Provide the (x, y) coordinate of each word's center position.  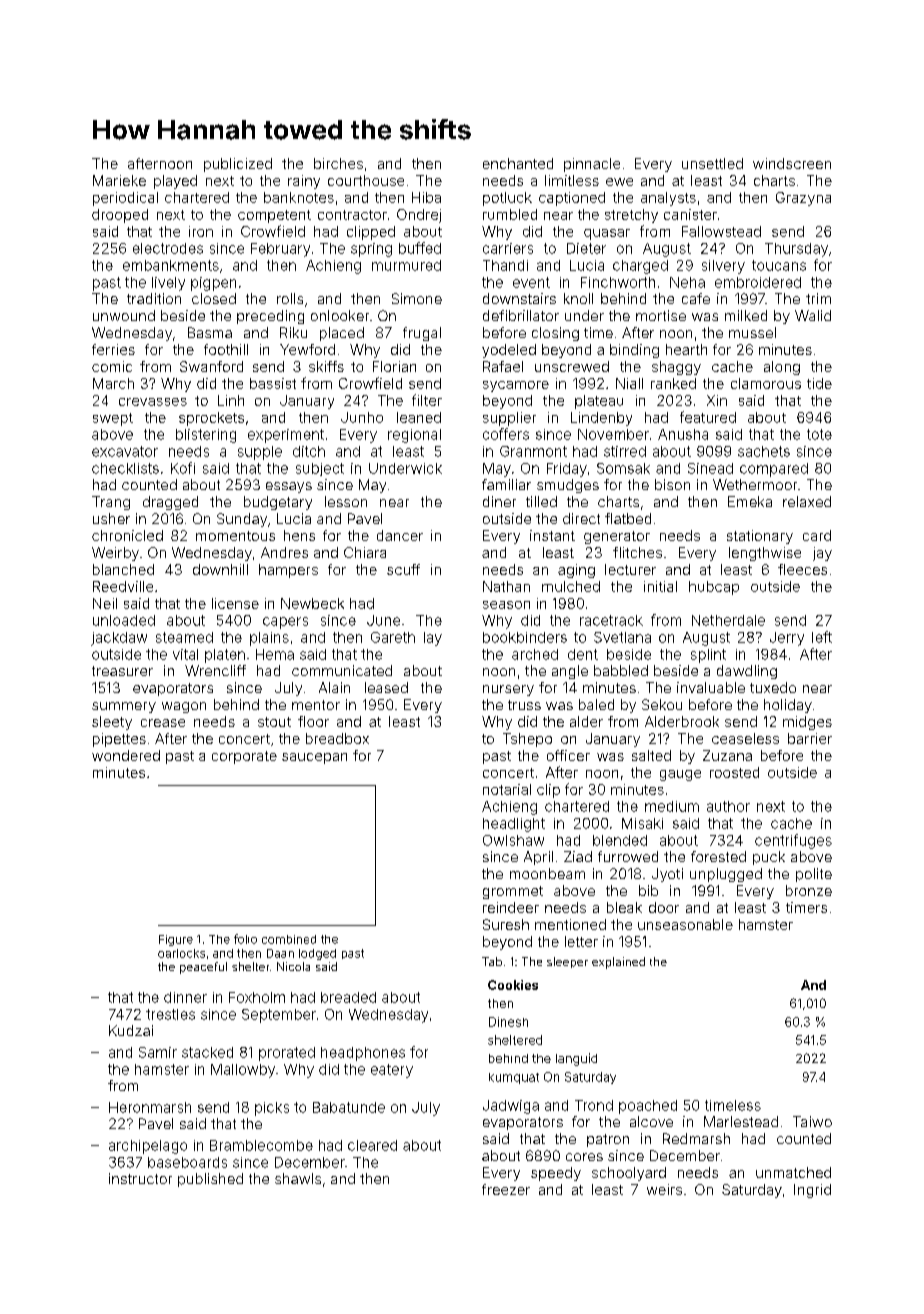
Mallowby (243, 1071)
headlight (514, 825)
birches (338, 163)
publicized (238, 165)
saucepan (314, 758)
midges (807, 723)
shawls (298, 1178)
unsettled (712, 163)
